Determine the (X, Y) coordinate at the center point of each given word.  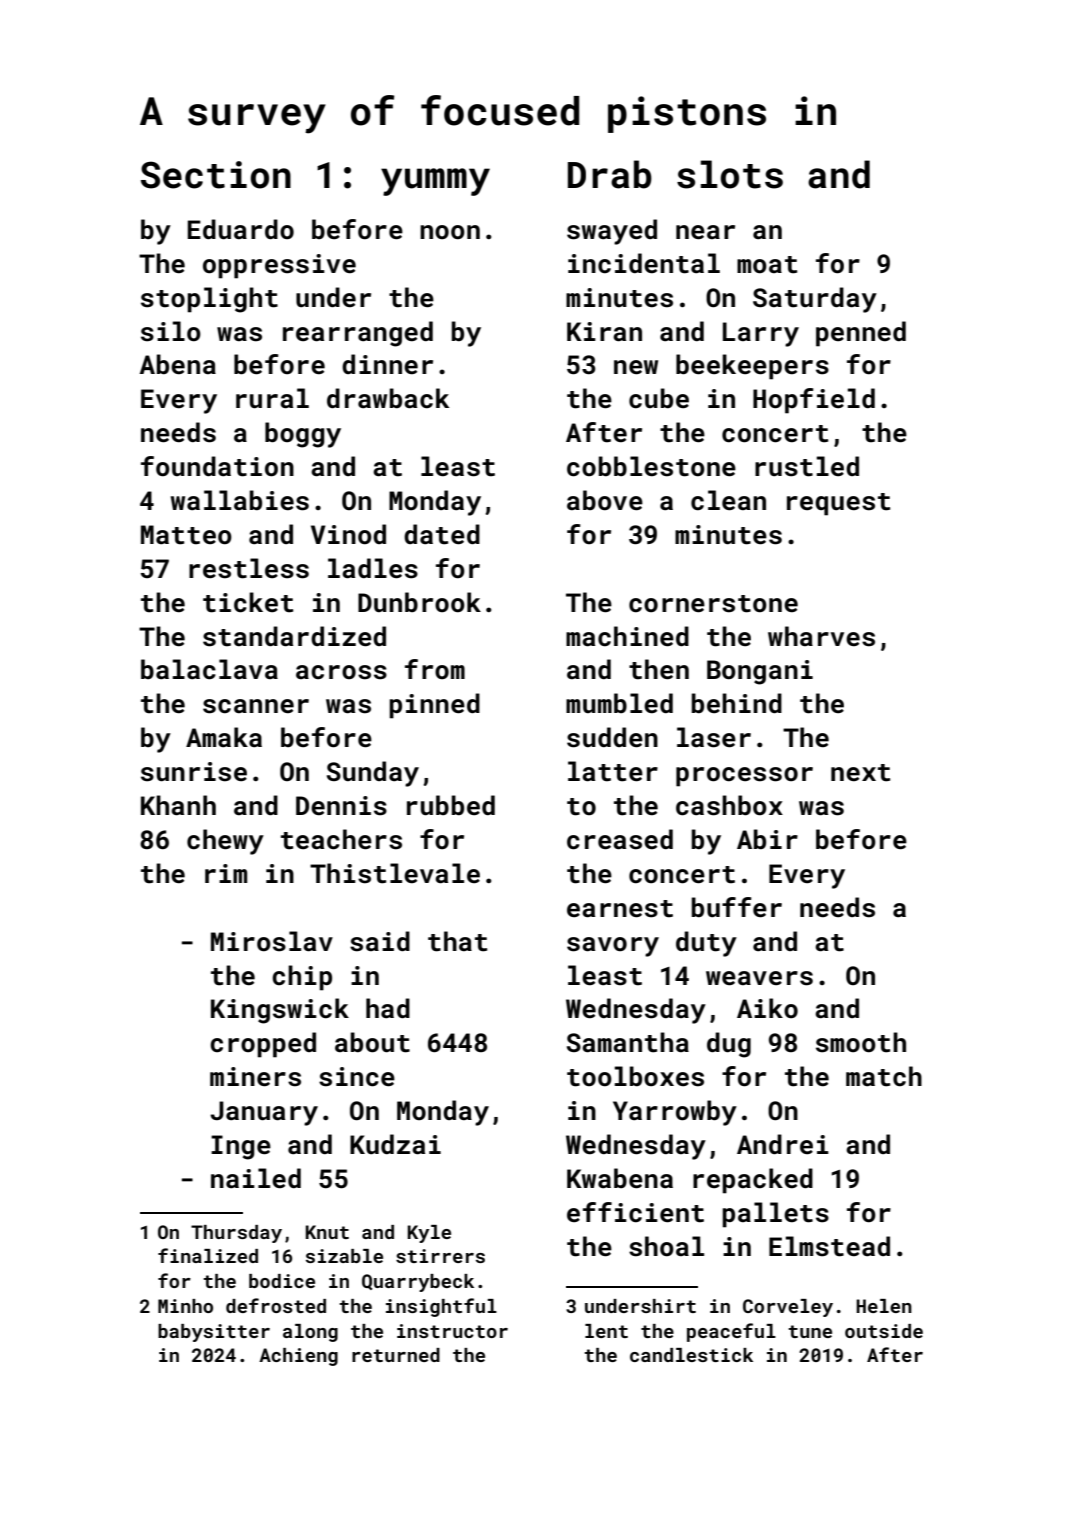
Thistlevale (395, 873)
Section (216, 175)
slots (730, 174)
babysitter (214, 1333)
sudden (612, 737)
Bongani (760, 672)
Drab (610, 174)
